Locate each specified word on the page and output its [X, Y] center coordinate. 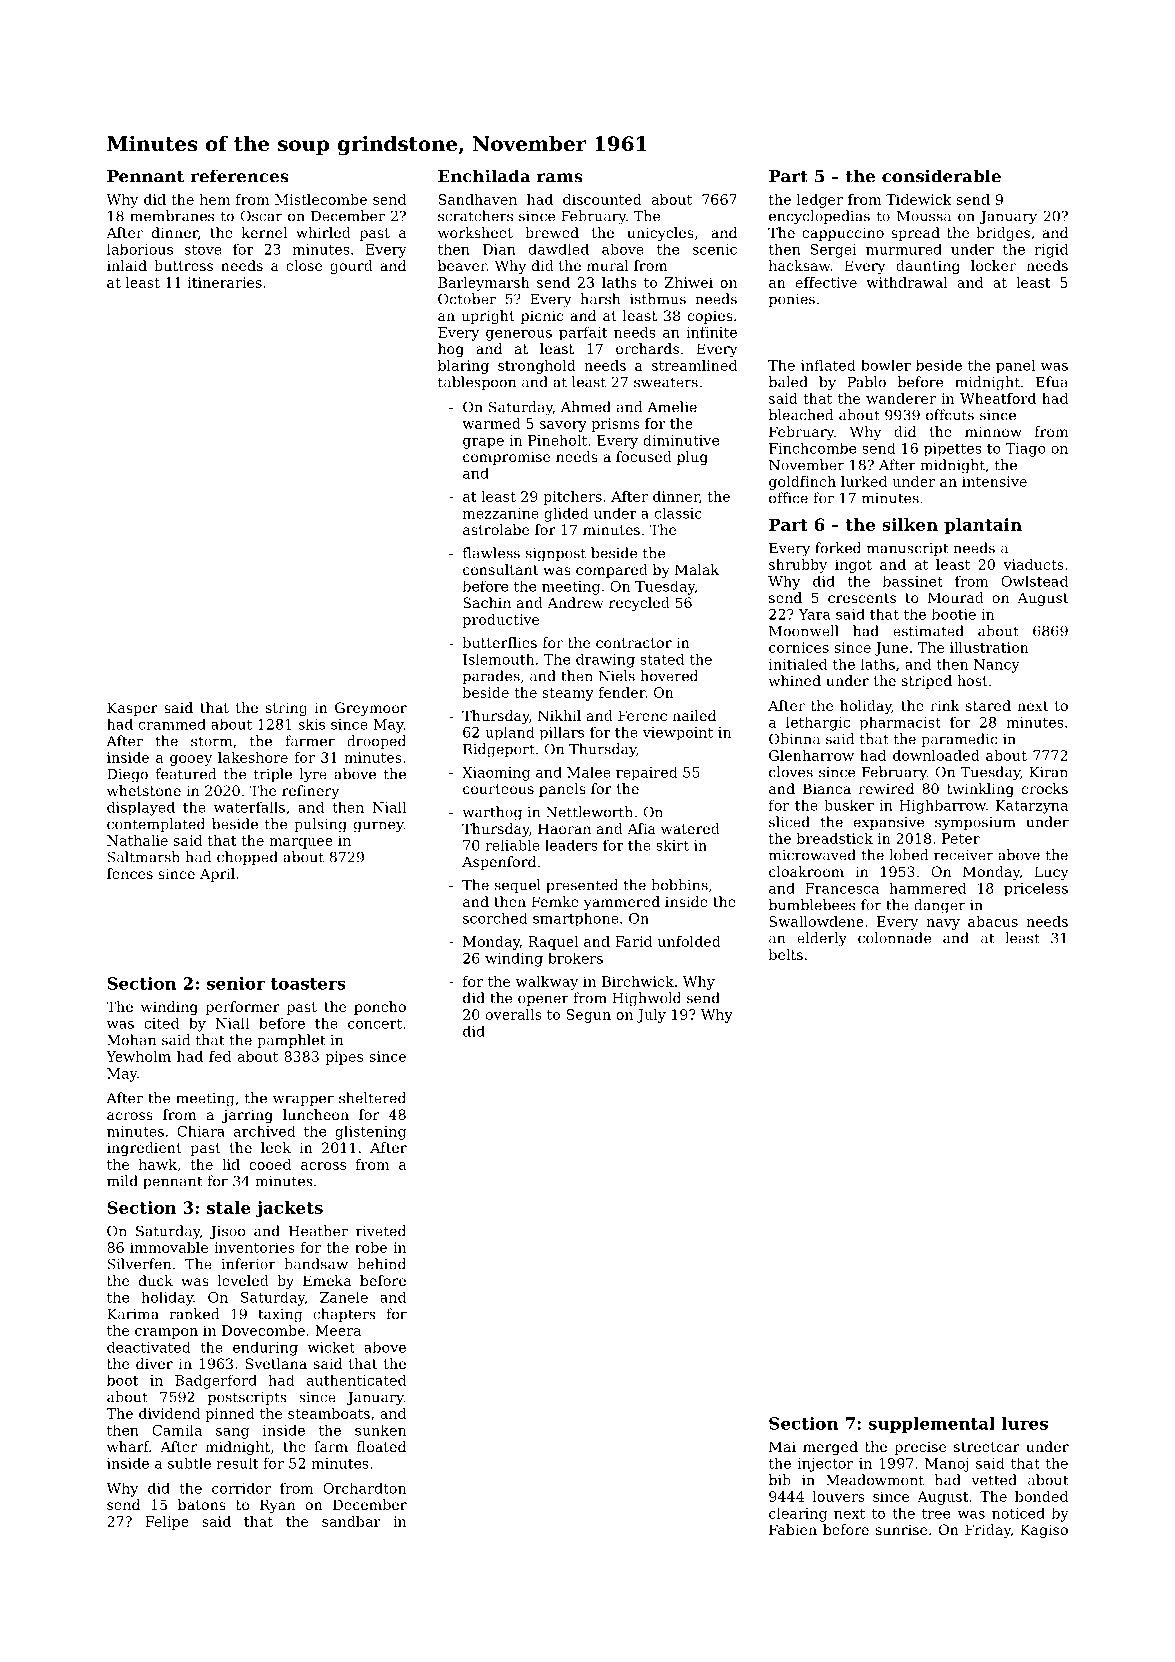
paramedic [959, 740]
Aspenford [499, 863]
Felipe [167, 1523]
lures [1025, 1423]
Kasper [132, 709]
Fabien [793, 1529]
